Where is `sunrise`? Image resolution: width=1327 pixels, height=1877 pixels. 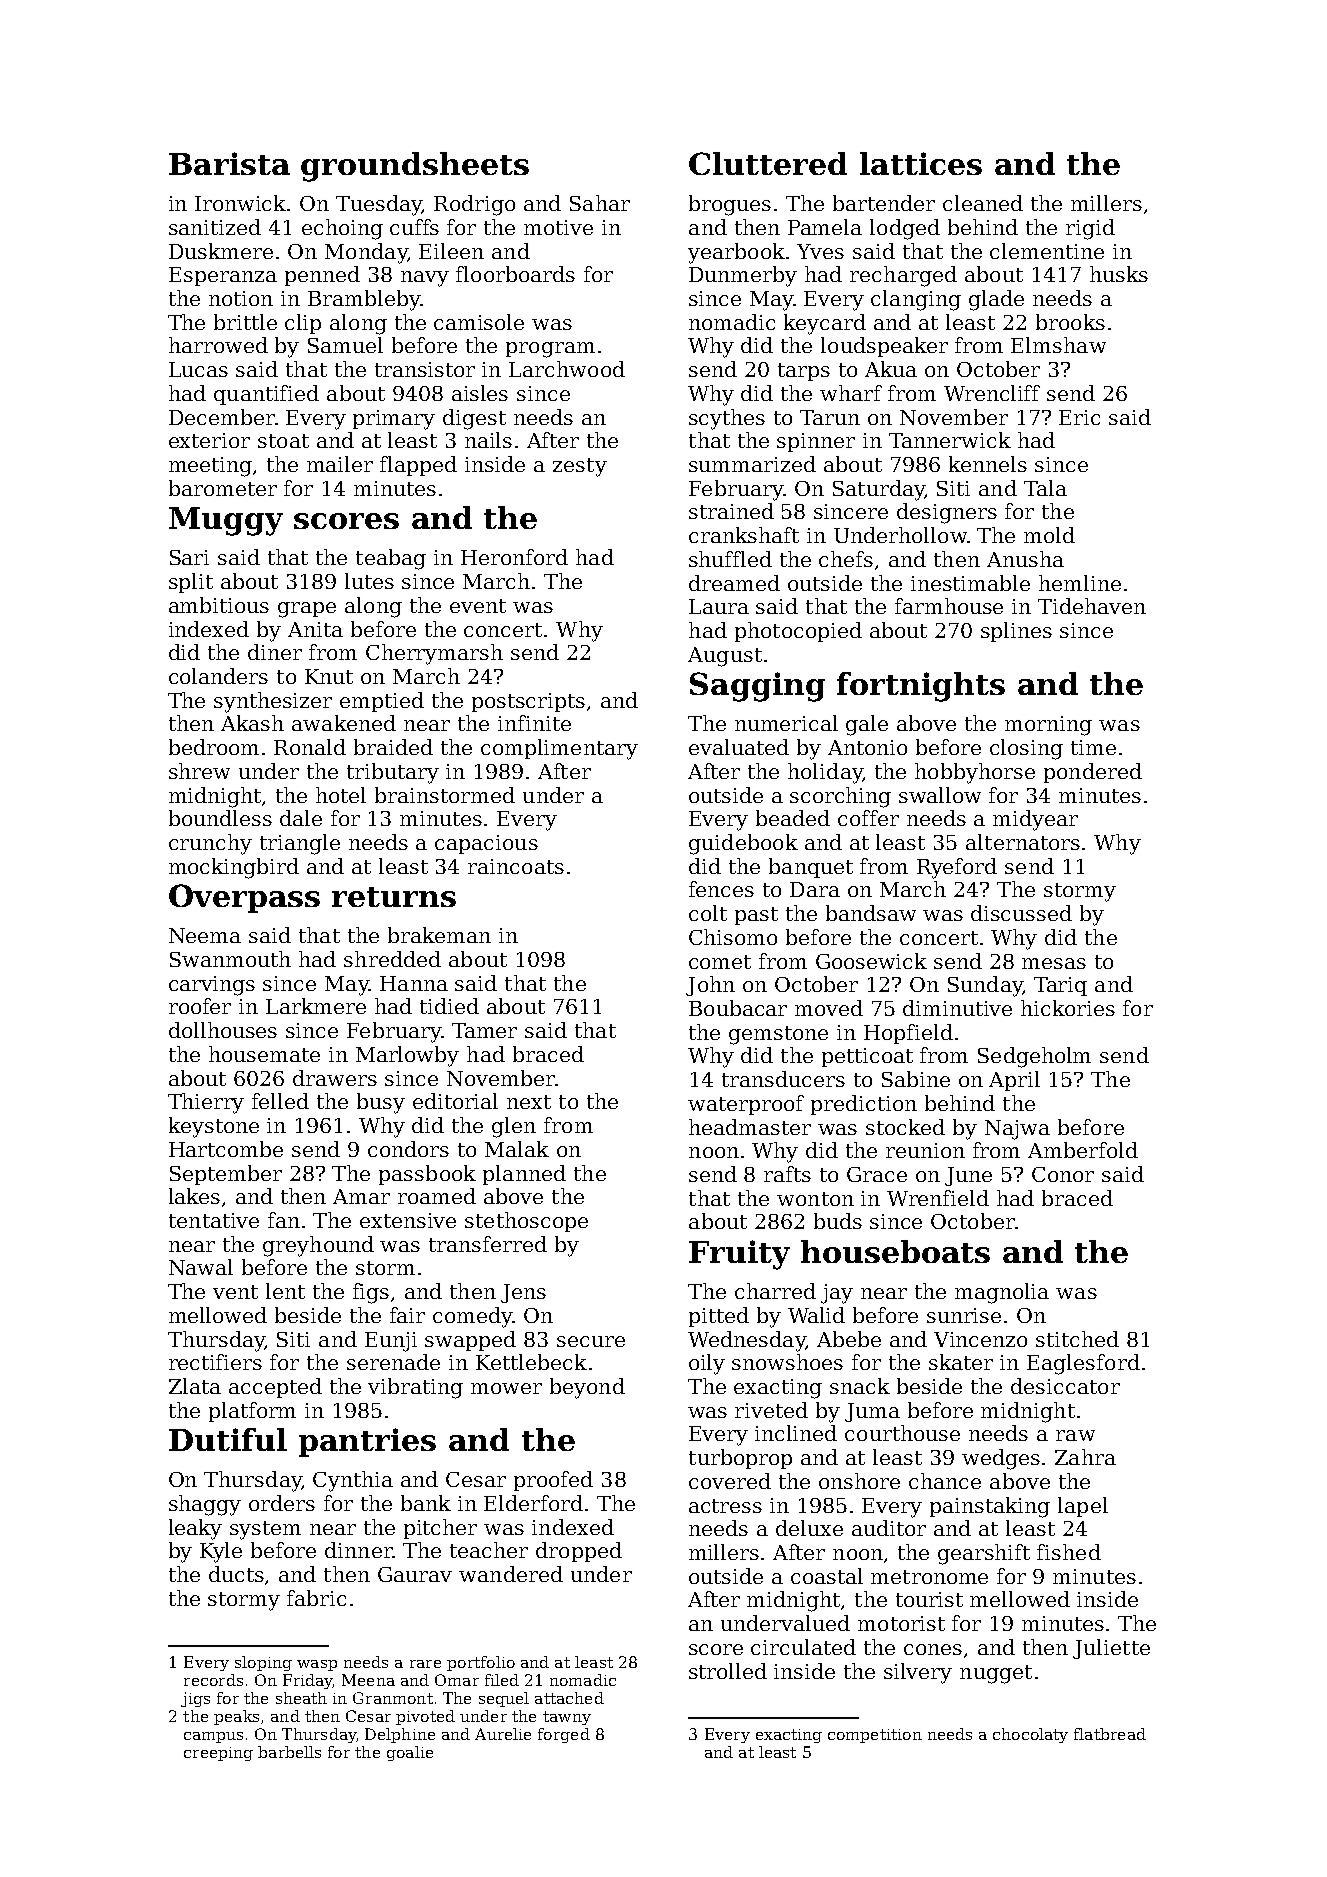
sunrise is located at coordinates (964, 1315).
